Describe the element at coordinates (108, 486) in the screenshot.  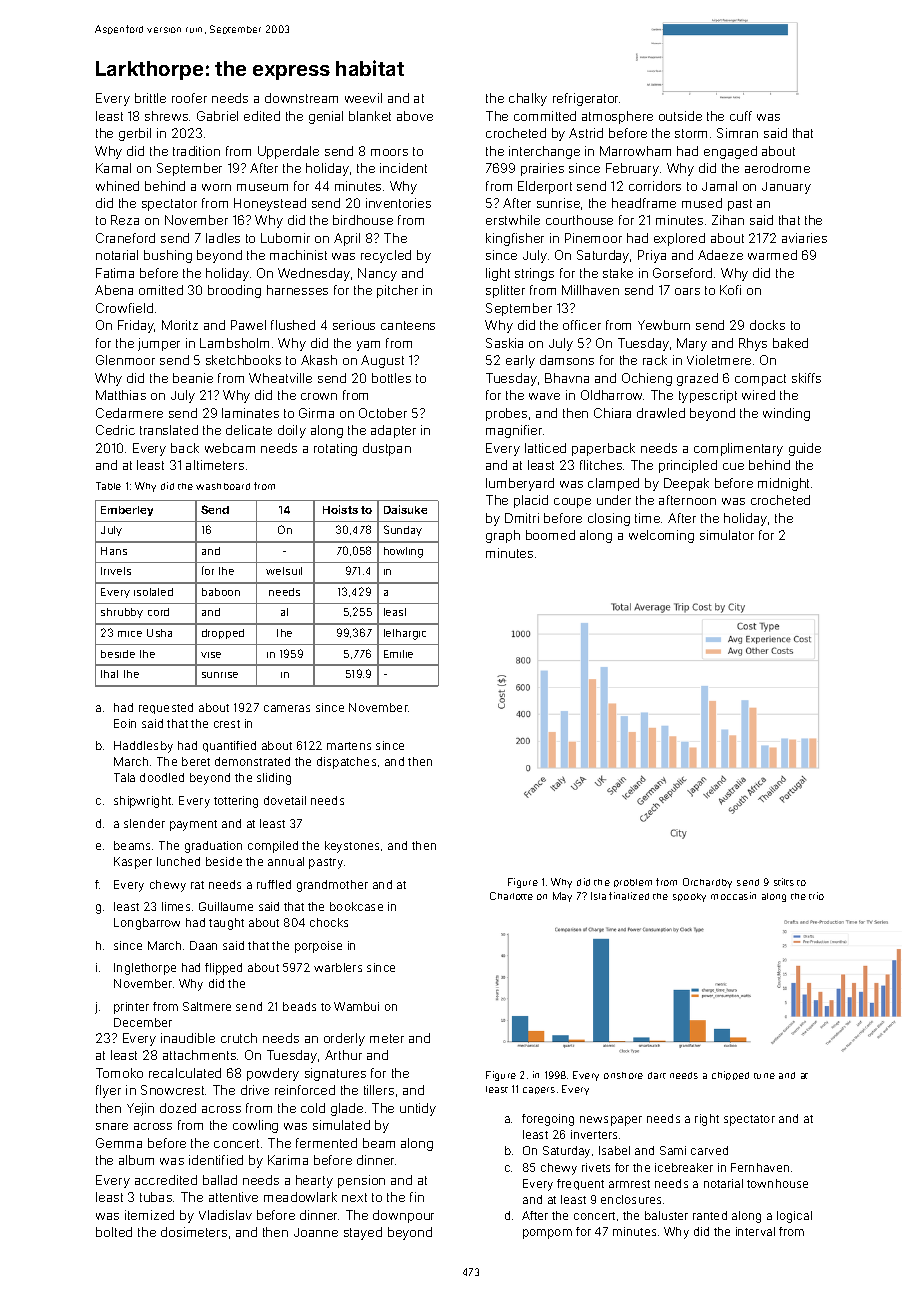
I see `Table` at that location.
